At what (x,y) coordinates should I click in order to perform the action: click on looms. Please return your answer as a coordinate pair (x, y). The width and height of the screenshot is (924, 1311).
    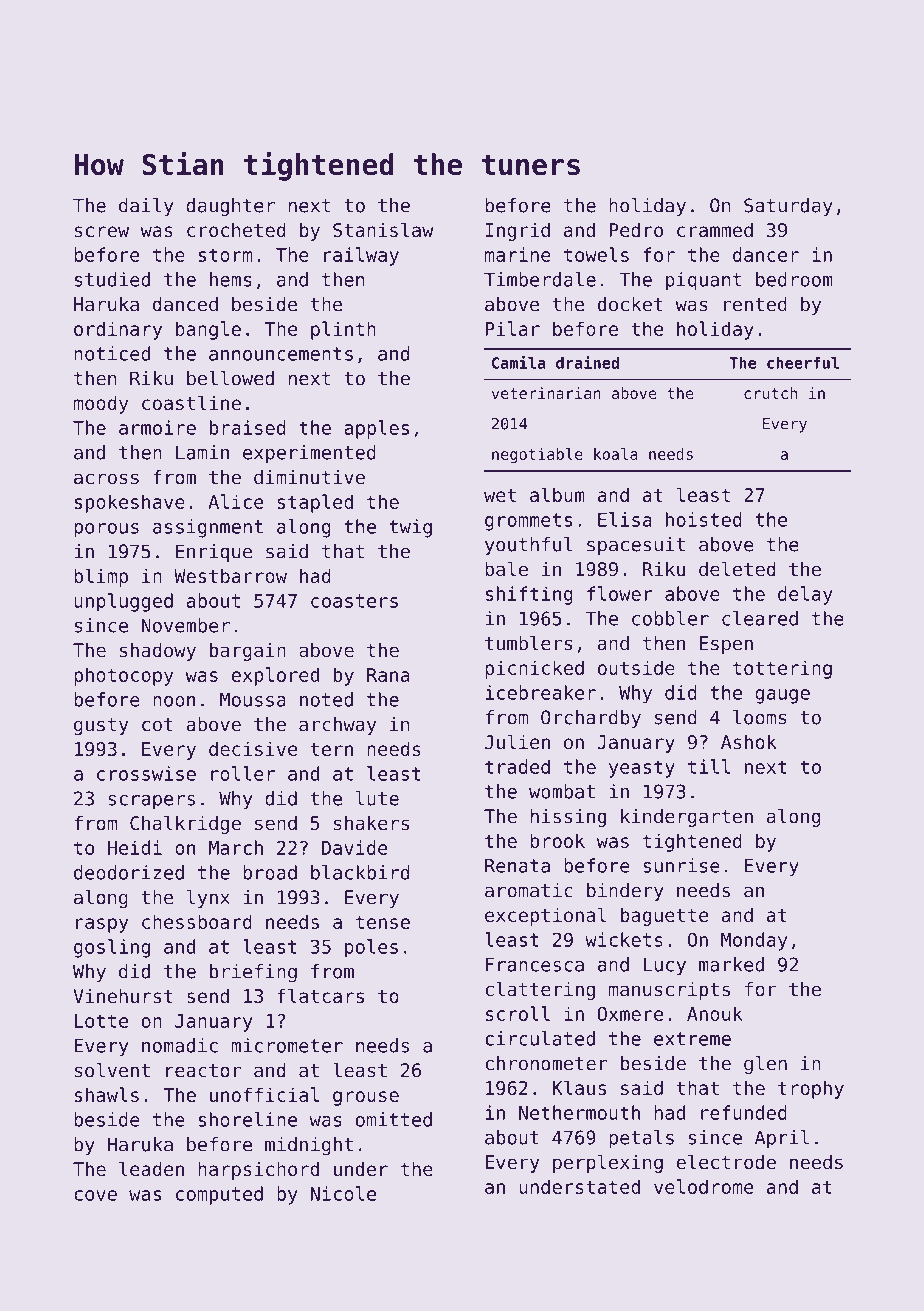
    Looking at the image, I should click on (760, 717).
